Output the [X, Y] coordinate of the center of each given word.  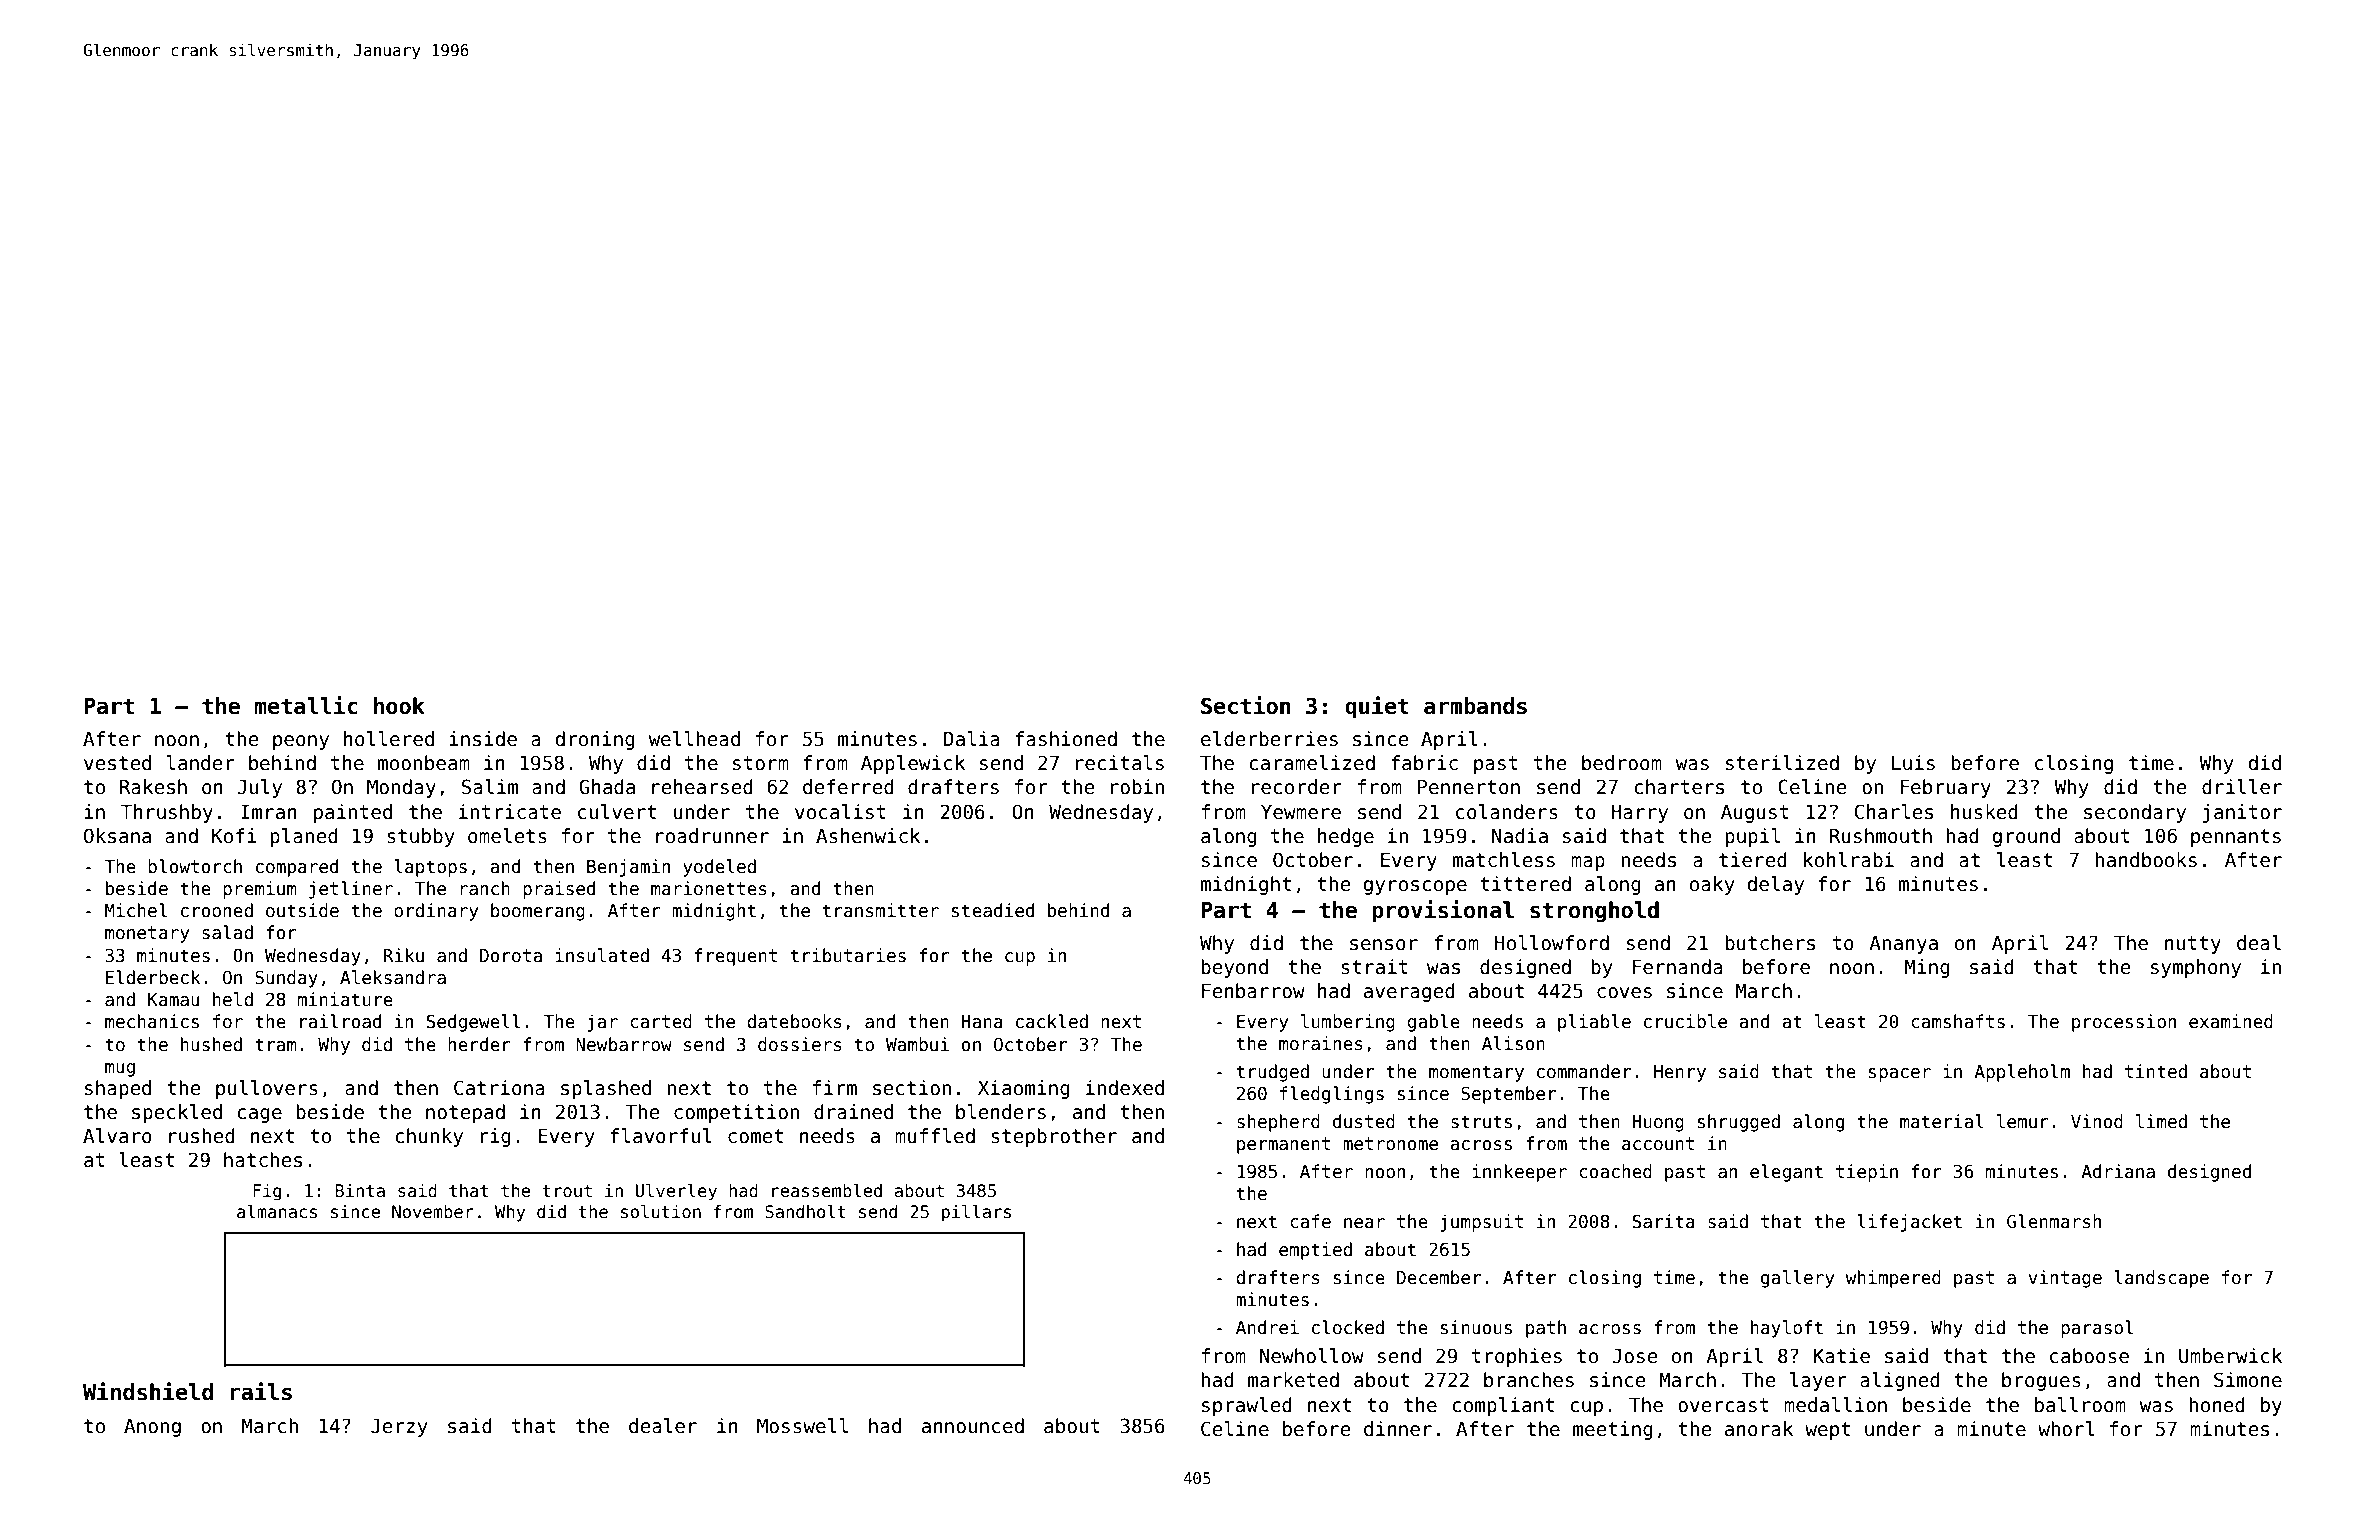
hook [399, 706]
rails [261, 1391]
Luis [1913, 763]
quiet [1377, 707]
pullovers [267, 1089]
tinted [2156, 1071]
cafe [1310, 1221]
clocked [1348, 1327]
